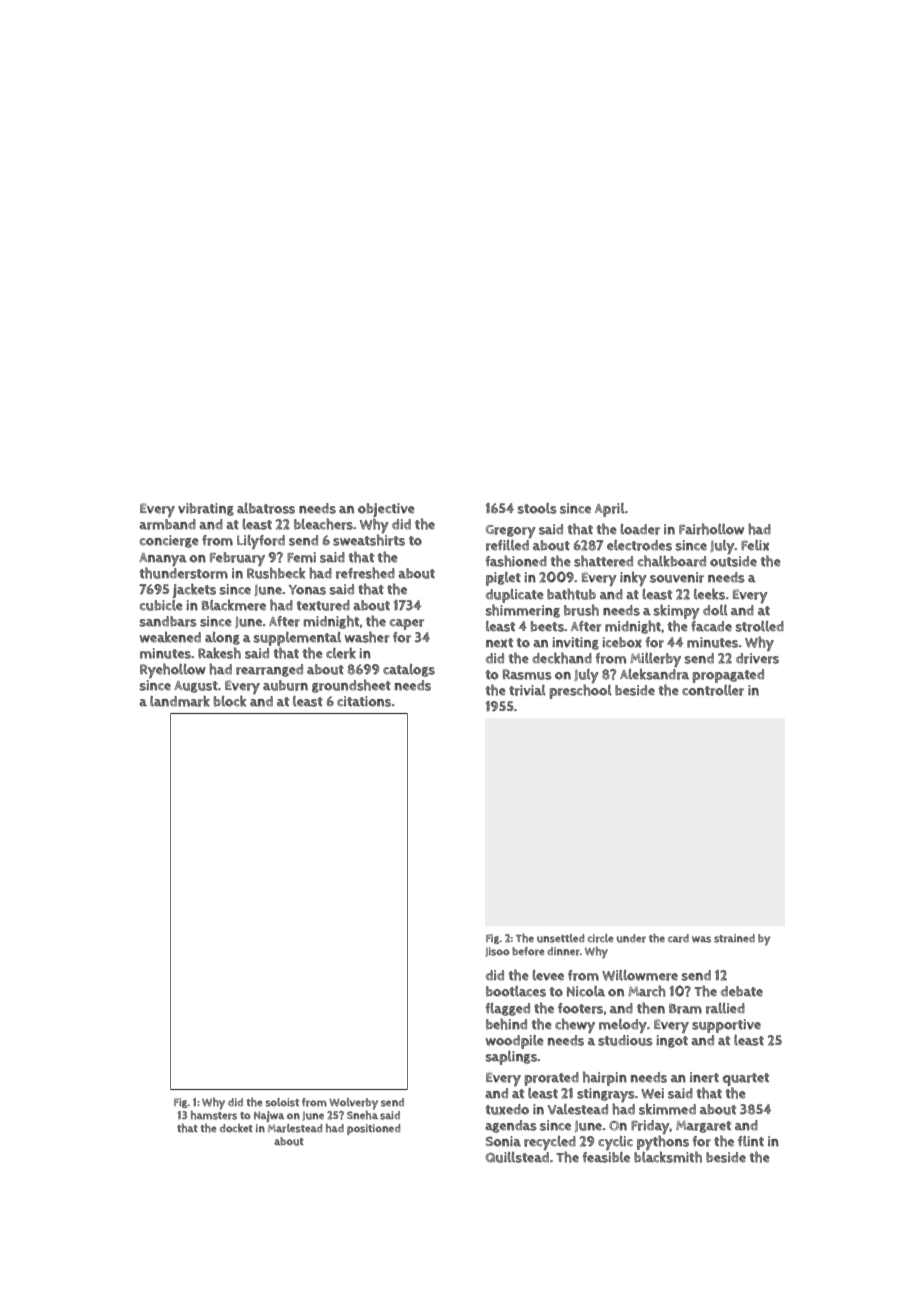 Image resolution: width=924 pixels, height=1314 pixels. Describe the element at coordinates (499, 643) in the screenshot. I see `next` at that location.
